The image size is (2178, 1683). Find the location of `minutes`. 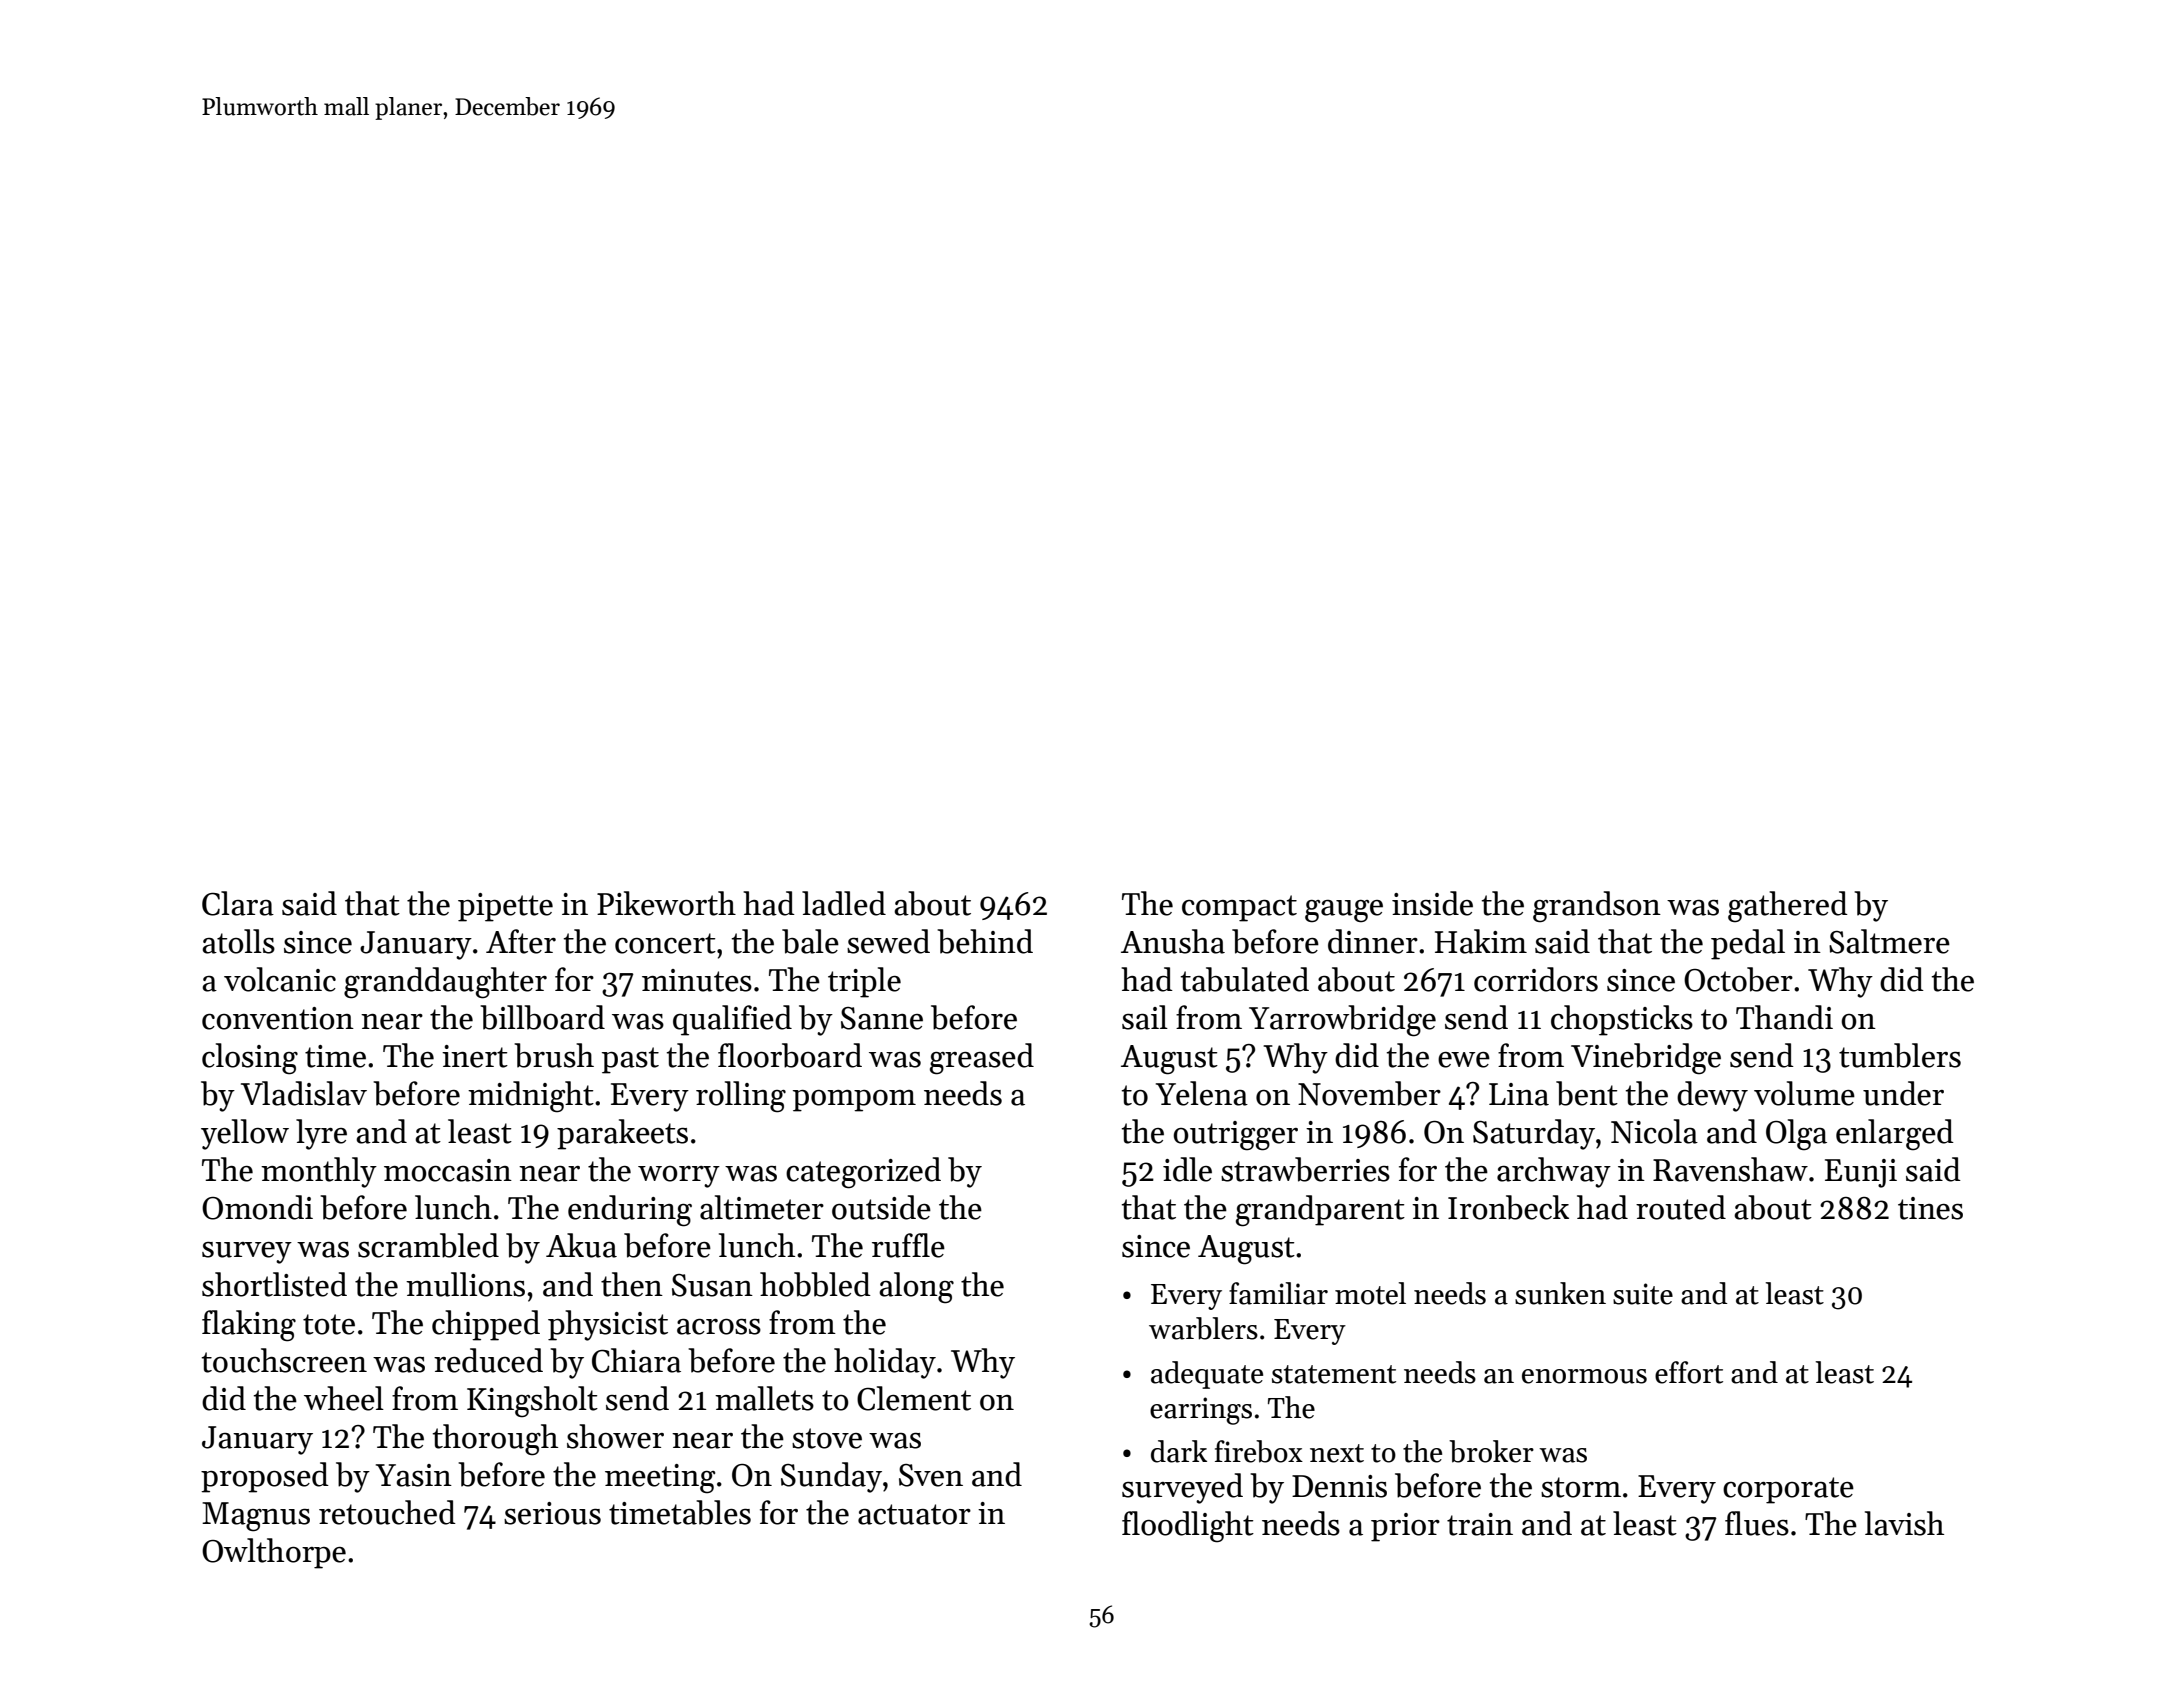

minutes is located at coordinates (697, 980).
